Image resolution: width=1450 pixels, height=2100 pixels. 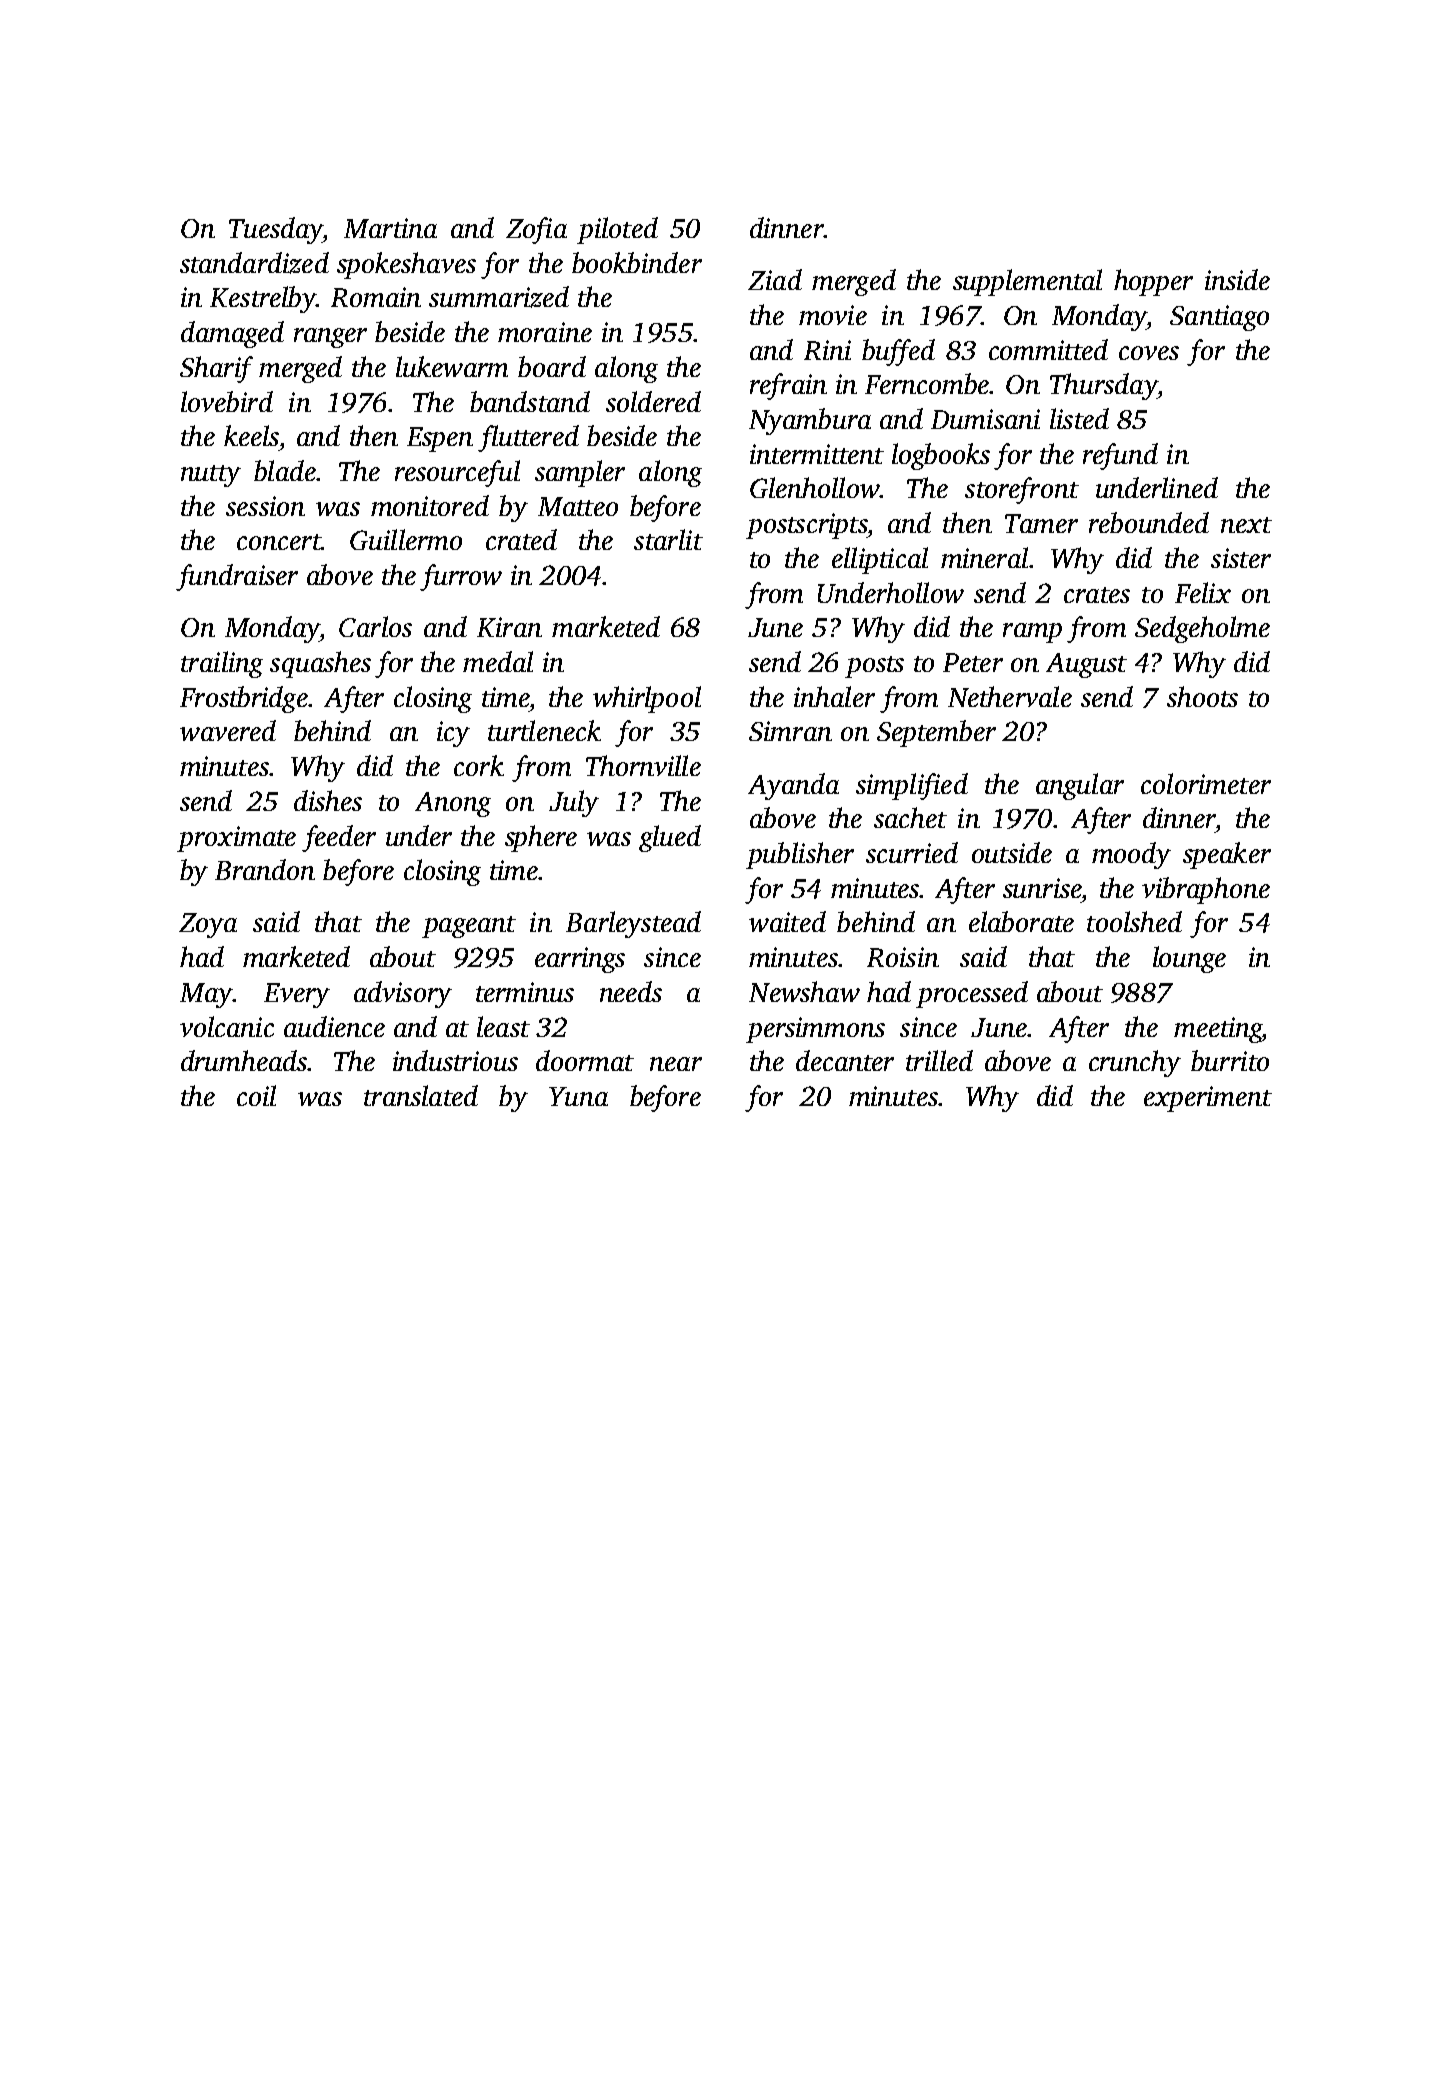 I want to click on starlit, so click(x=668, y=539).
